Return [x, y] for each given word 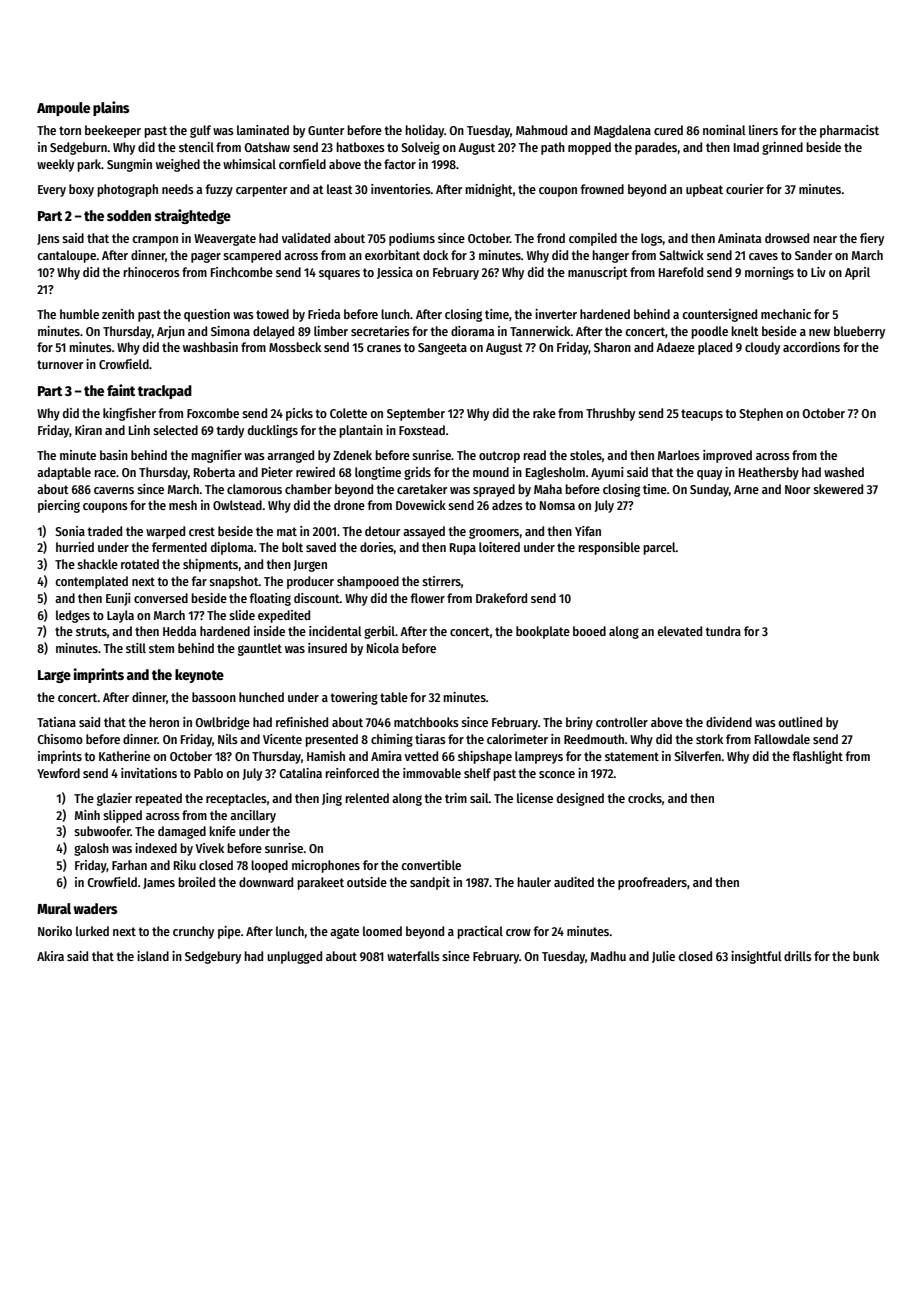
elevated [679, 631]
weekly [55, 165]
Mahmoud [541, 130]
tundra [723, 631]
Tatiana [56, 722]
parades [656, 148]
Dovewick [421, 505]
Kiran [88, 430]
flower [427, 598]
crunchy [193, 932]
